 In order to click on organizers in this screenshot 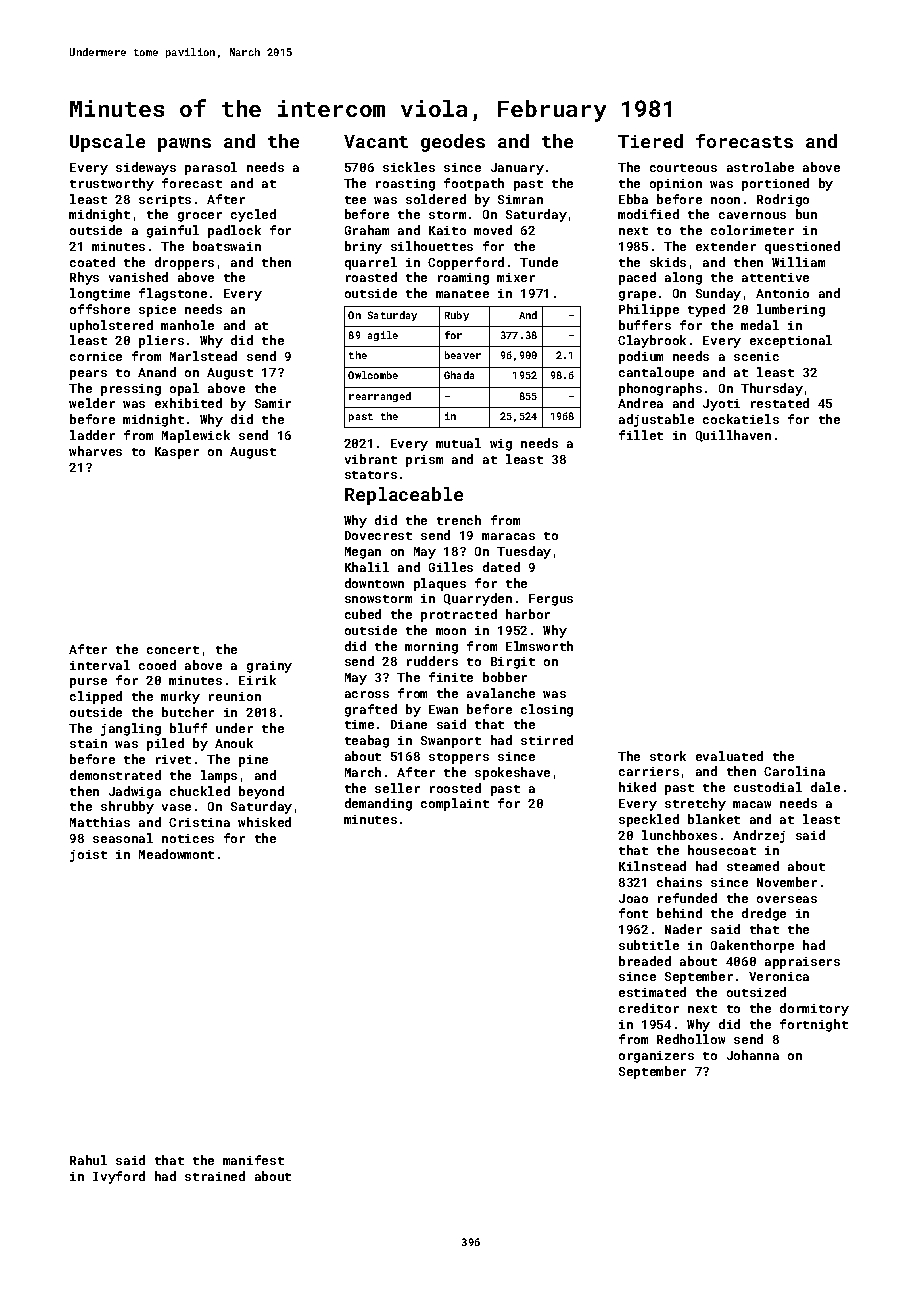, I will do `click(656, 1057)`.
